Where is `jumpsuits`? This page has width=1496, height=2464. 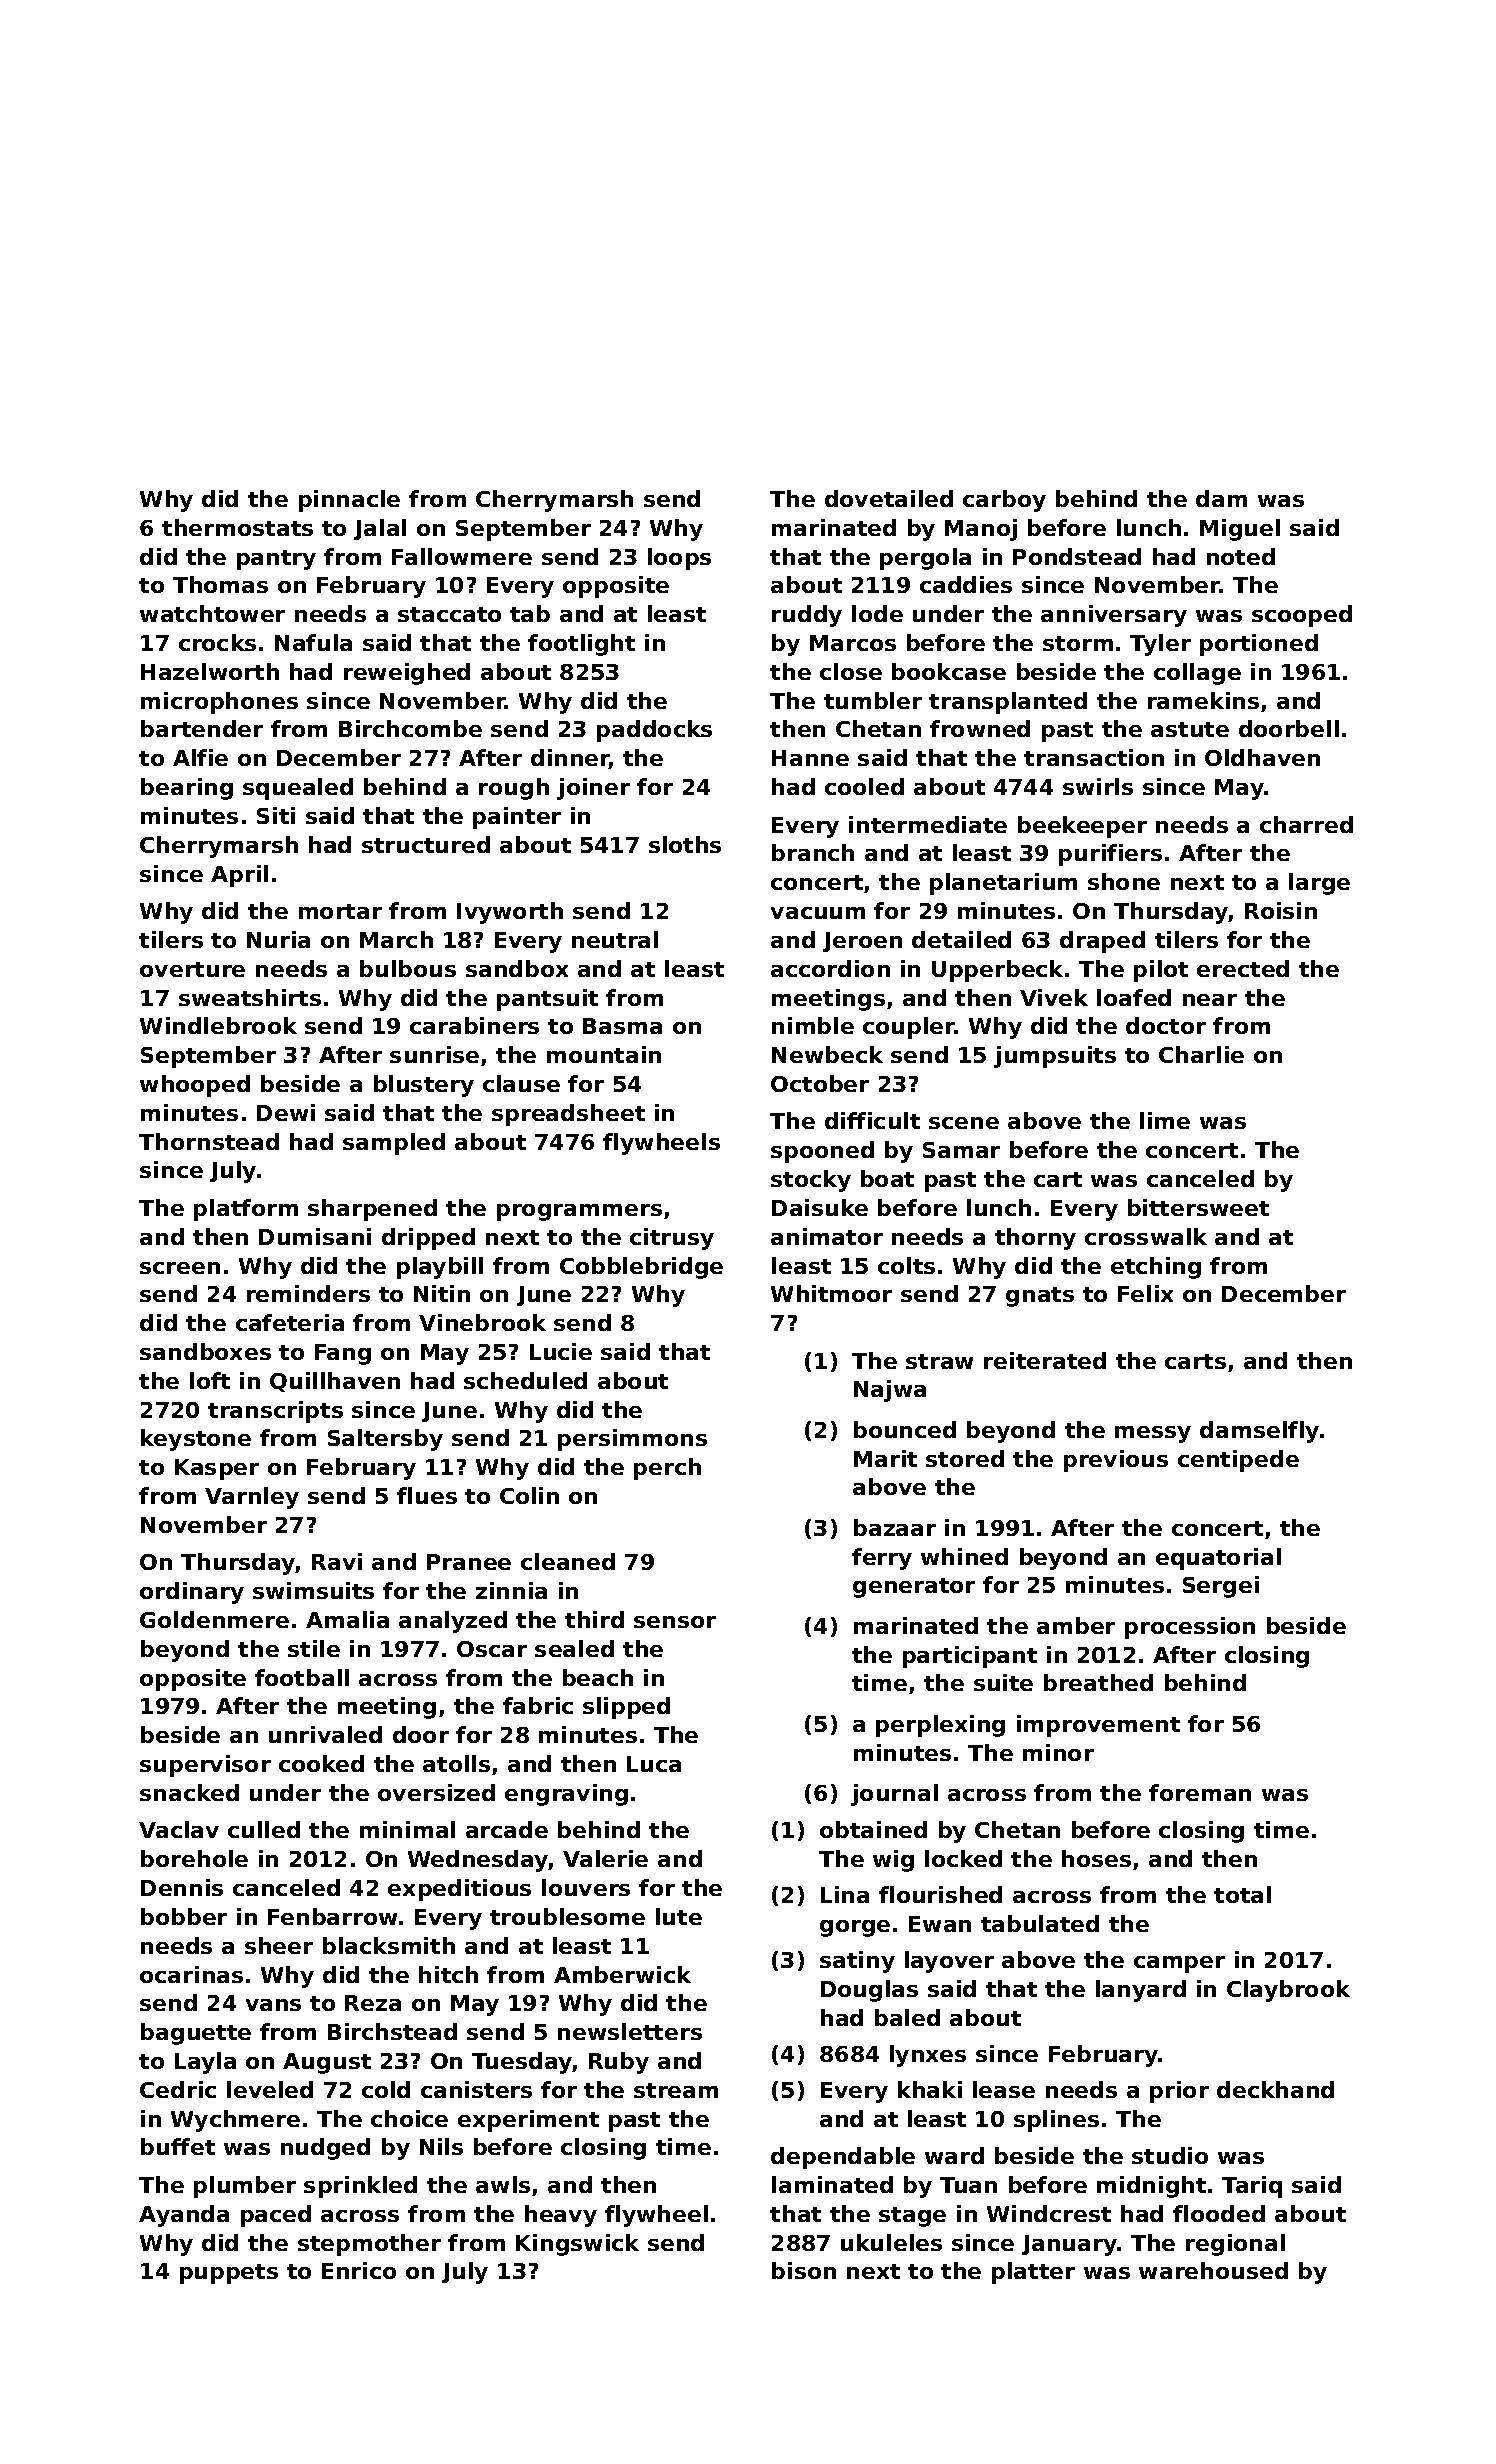 jumpsuits is located at coordinates (1055, 1057).
